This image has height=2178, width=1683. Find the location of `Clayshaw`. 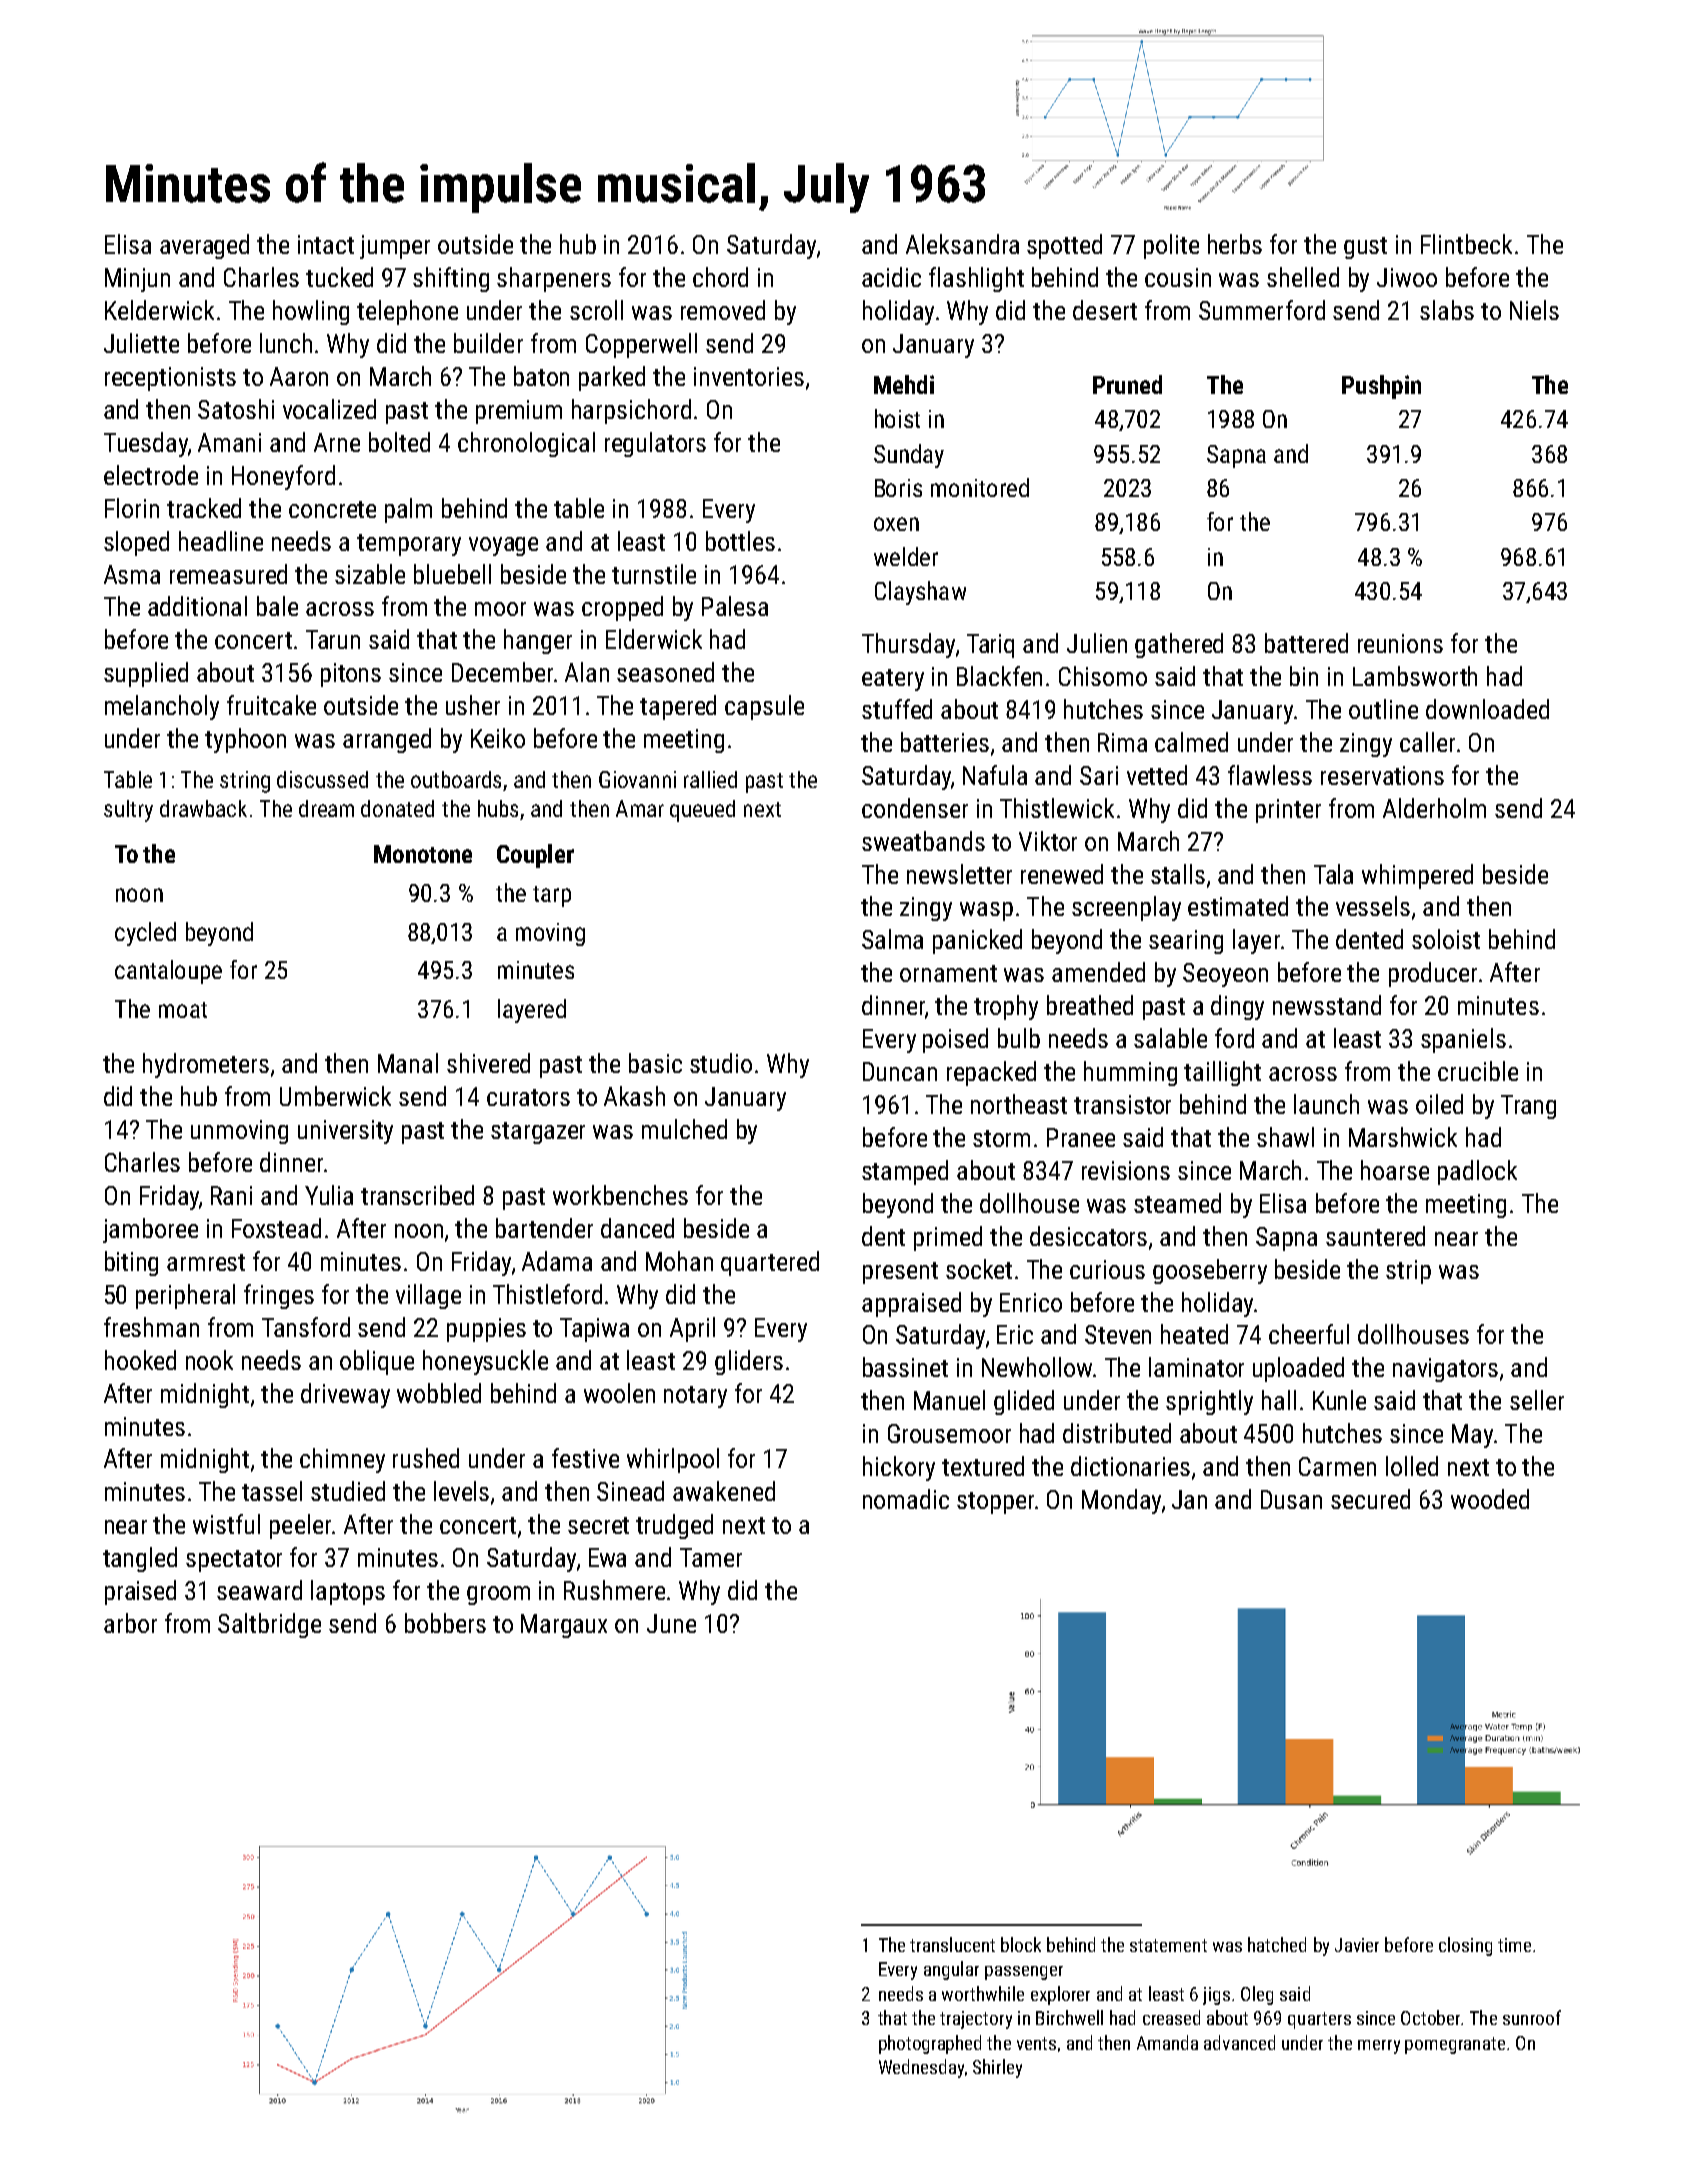

Clayshaw is located at coordinates (920, 593).
